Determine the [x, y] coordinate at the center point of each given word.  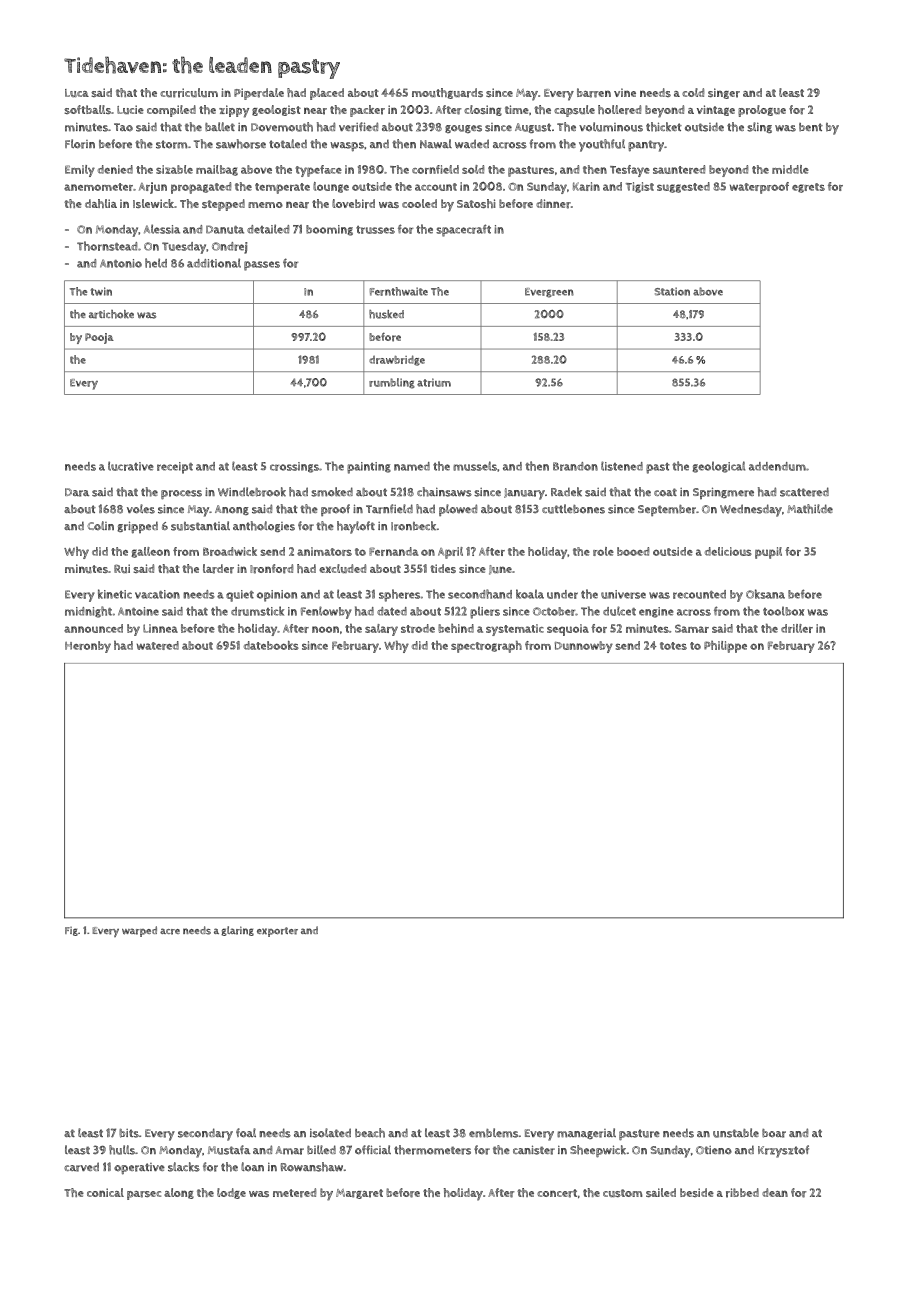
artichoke [111, 314]
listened [622, 466]
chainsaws [444, 492]
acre [170, 931]
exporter [277, 932]
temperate [282, 188]
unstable [736, 1133]
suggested [683, 187]
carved [81, 1167]
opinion [277, 596]
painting [369, 468]
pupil [768, 553]
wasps [347, 147]
